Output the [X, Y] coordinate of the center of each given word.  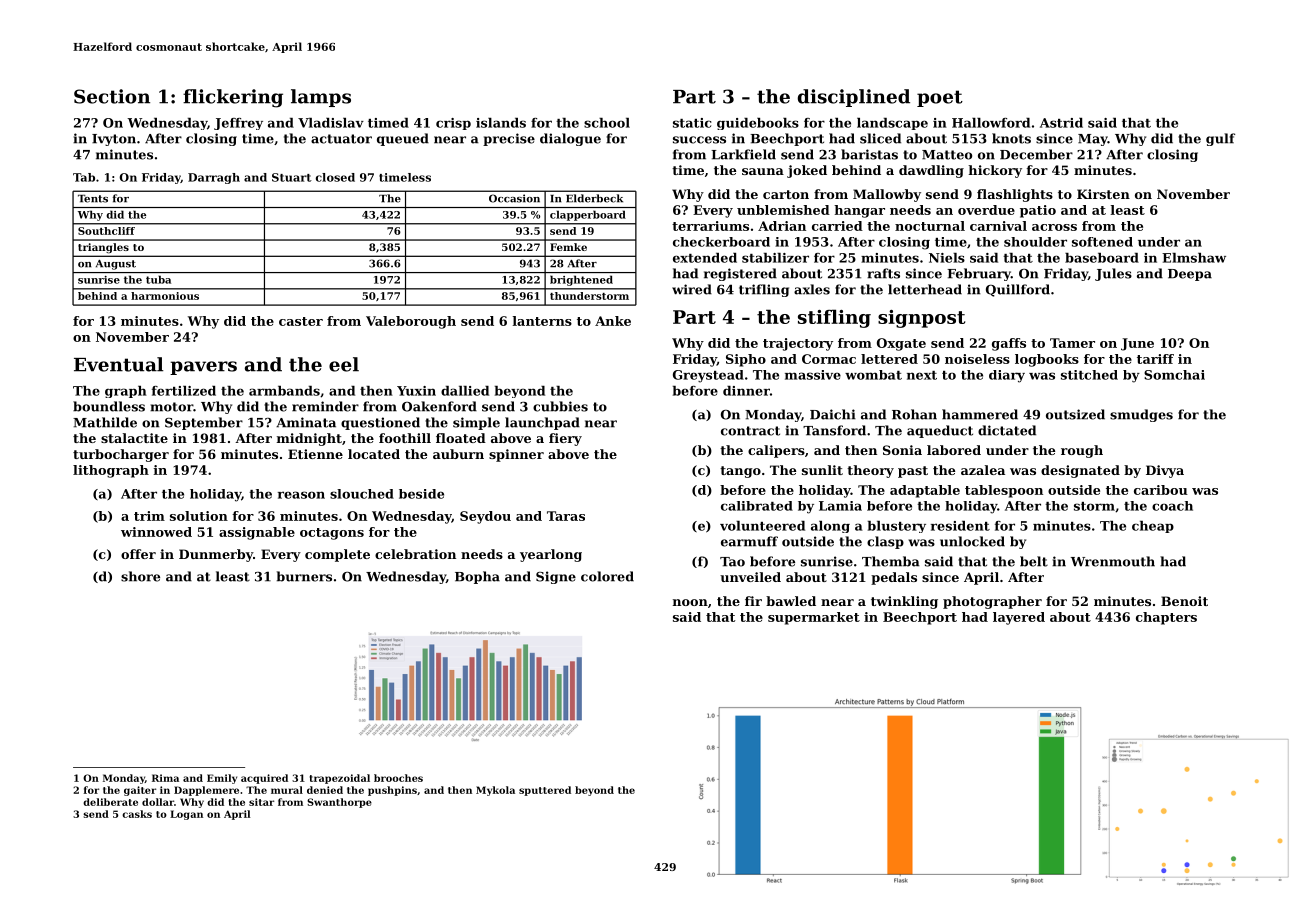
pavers [203, 368]
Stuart [292, 177]
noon [690, 602]
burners [304, 576]
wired [692, 289]
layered [1019, 618]
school [607, 123]
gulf [1220, 139]
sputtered [545, 791]
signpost [921, 319]
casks [137, 814]
